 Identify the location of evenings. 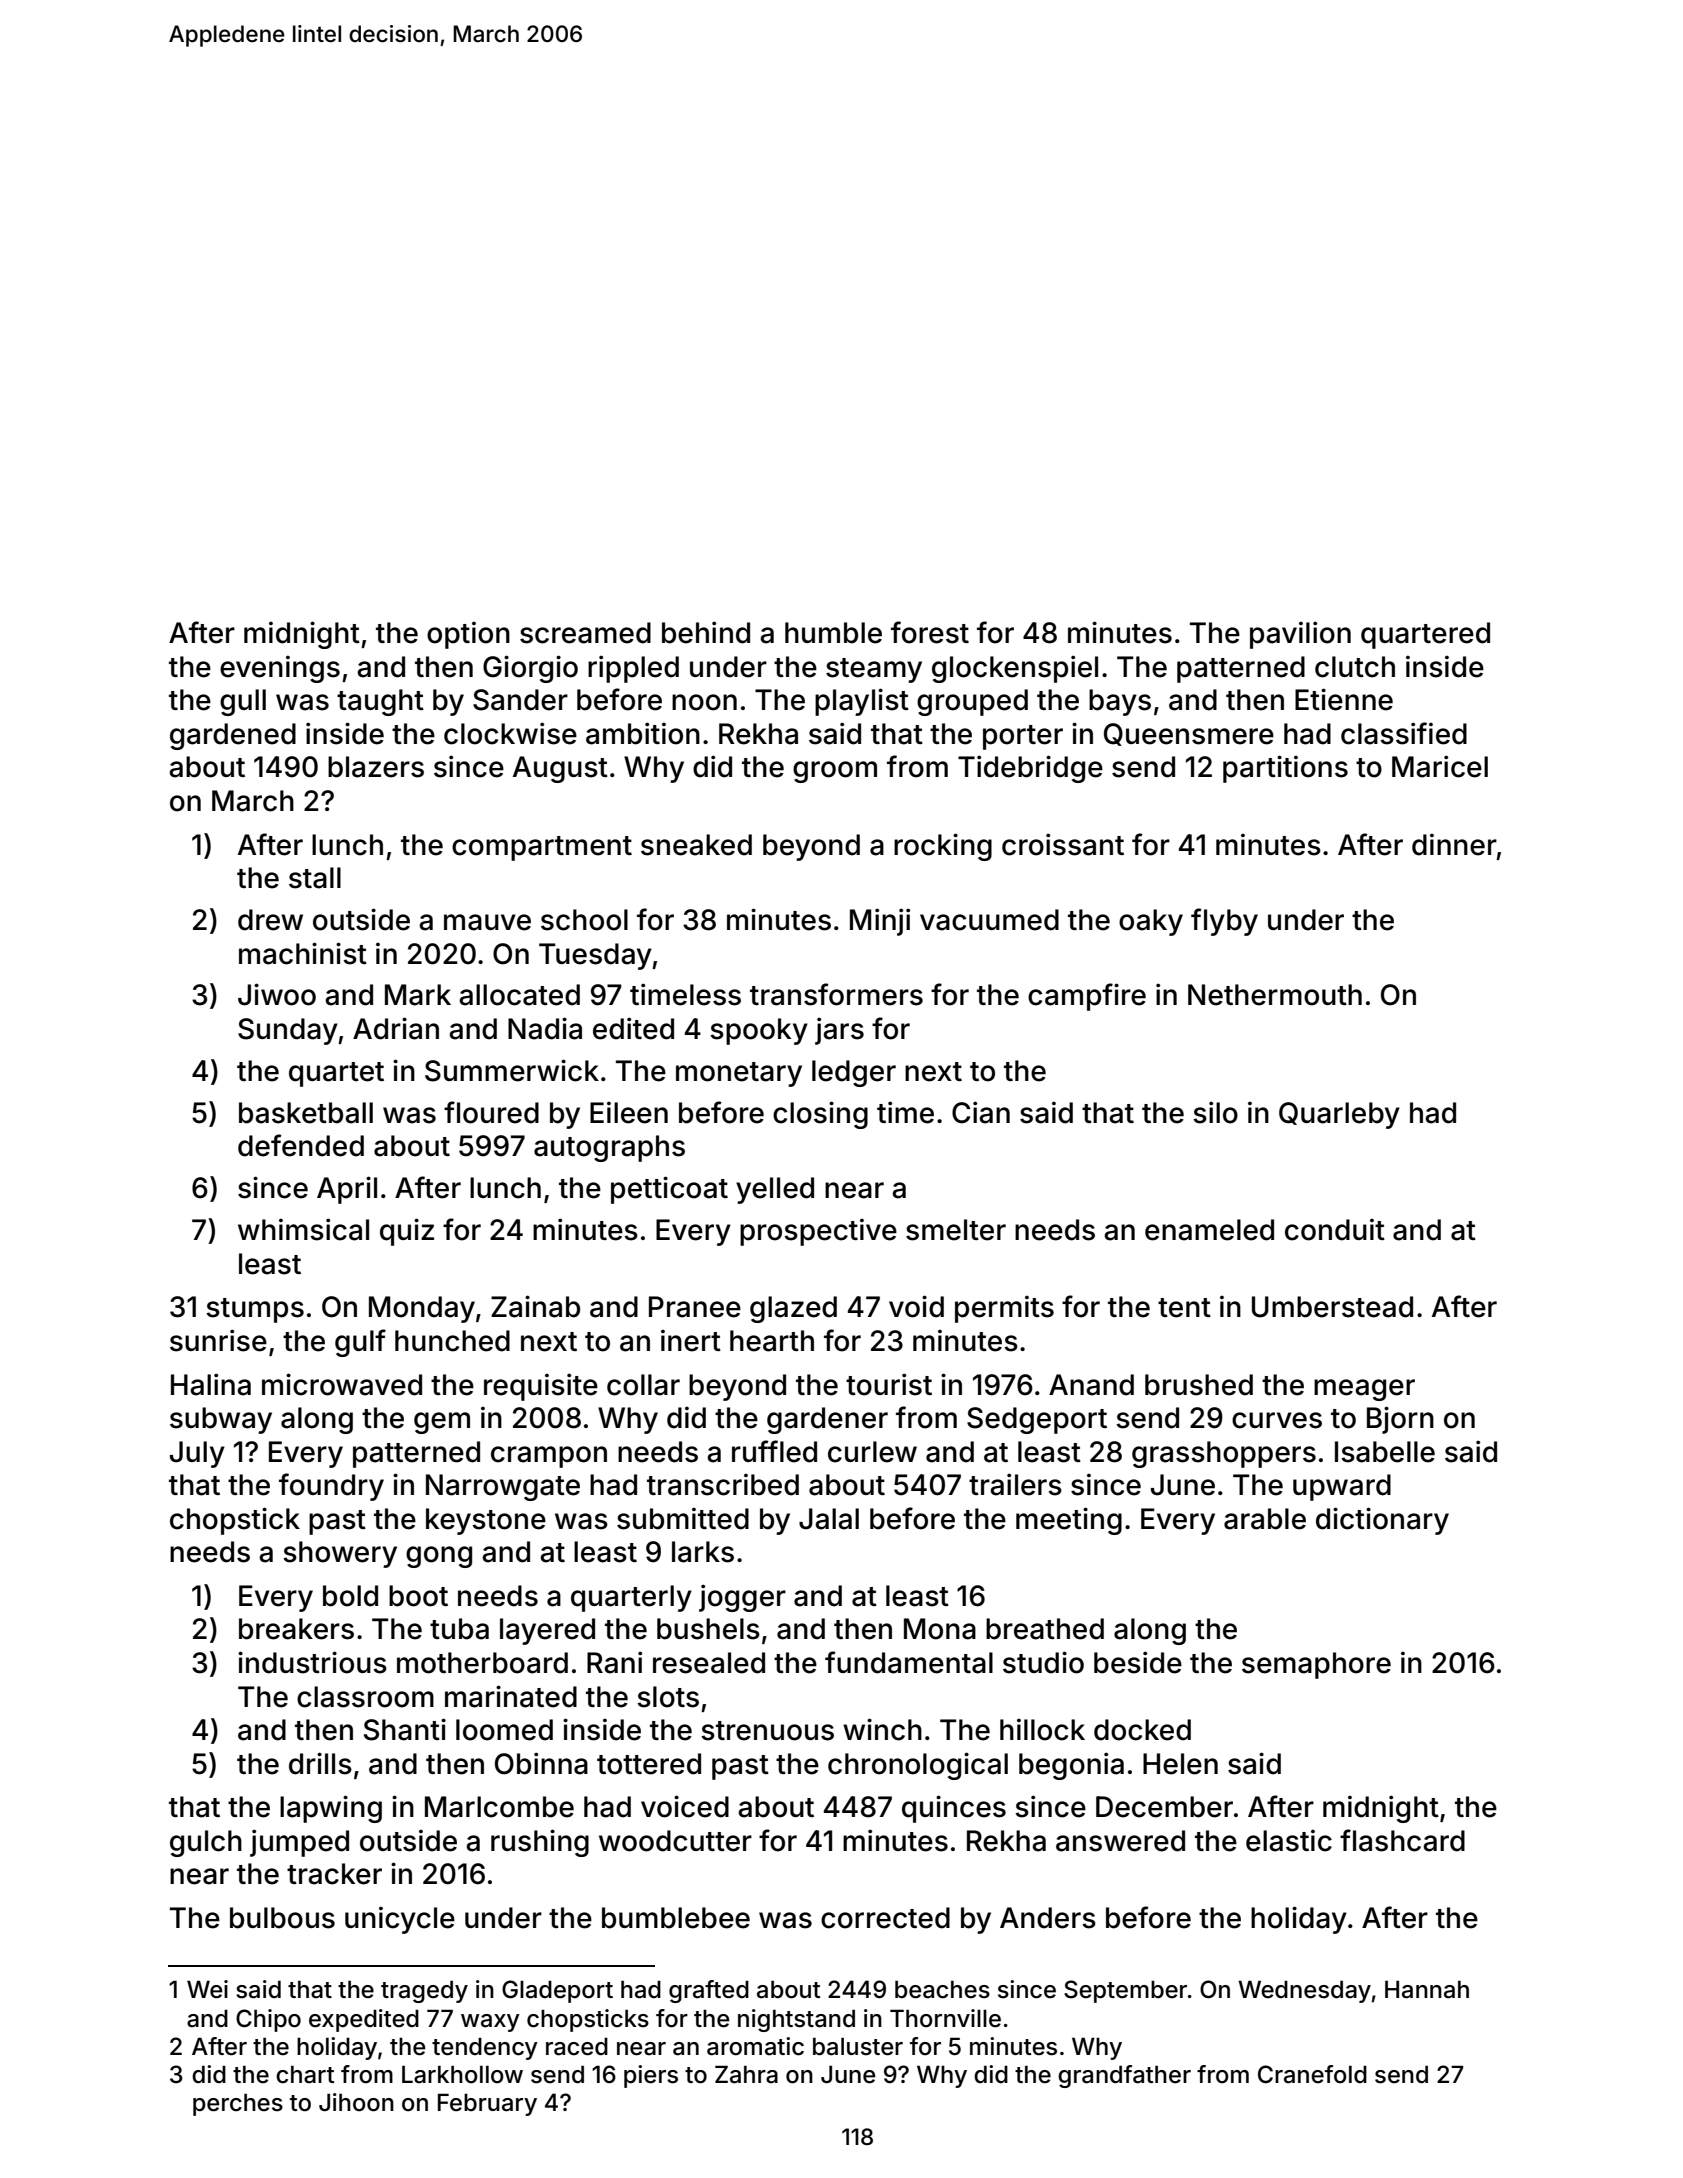
(280, 669).
